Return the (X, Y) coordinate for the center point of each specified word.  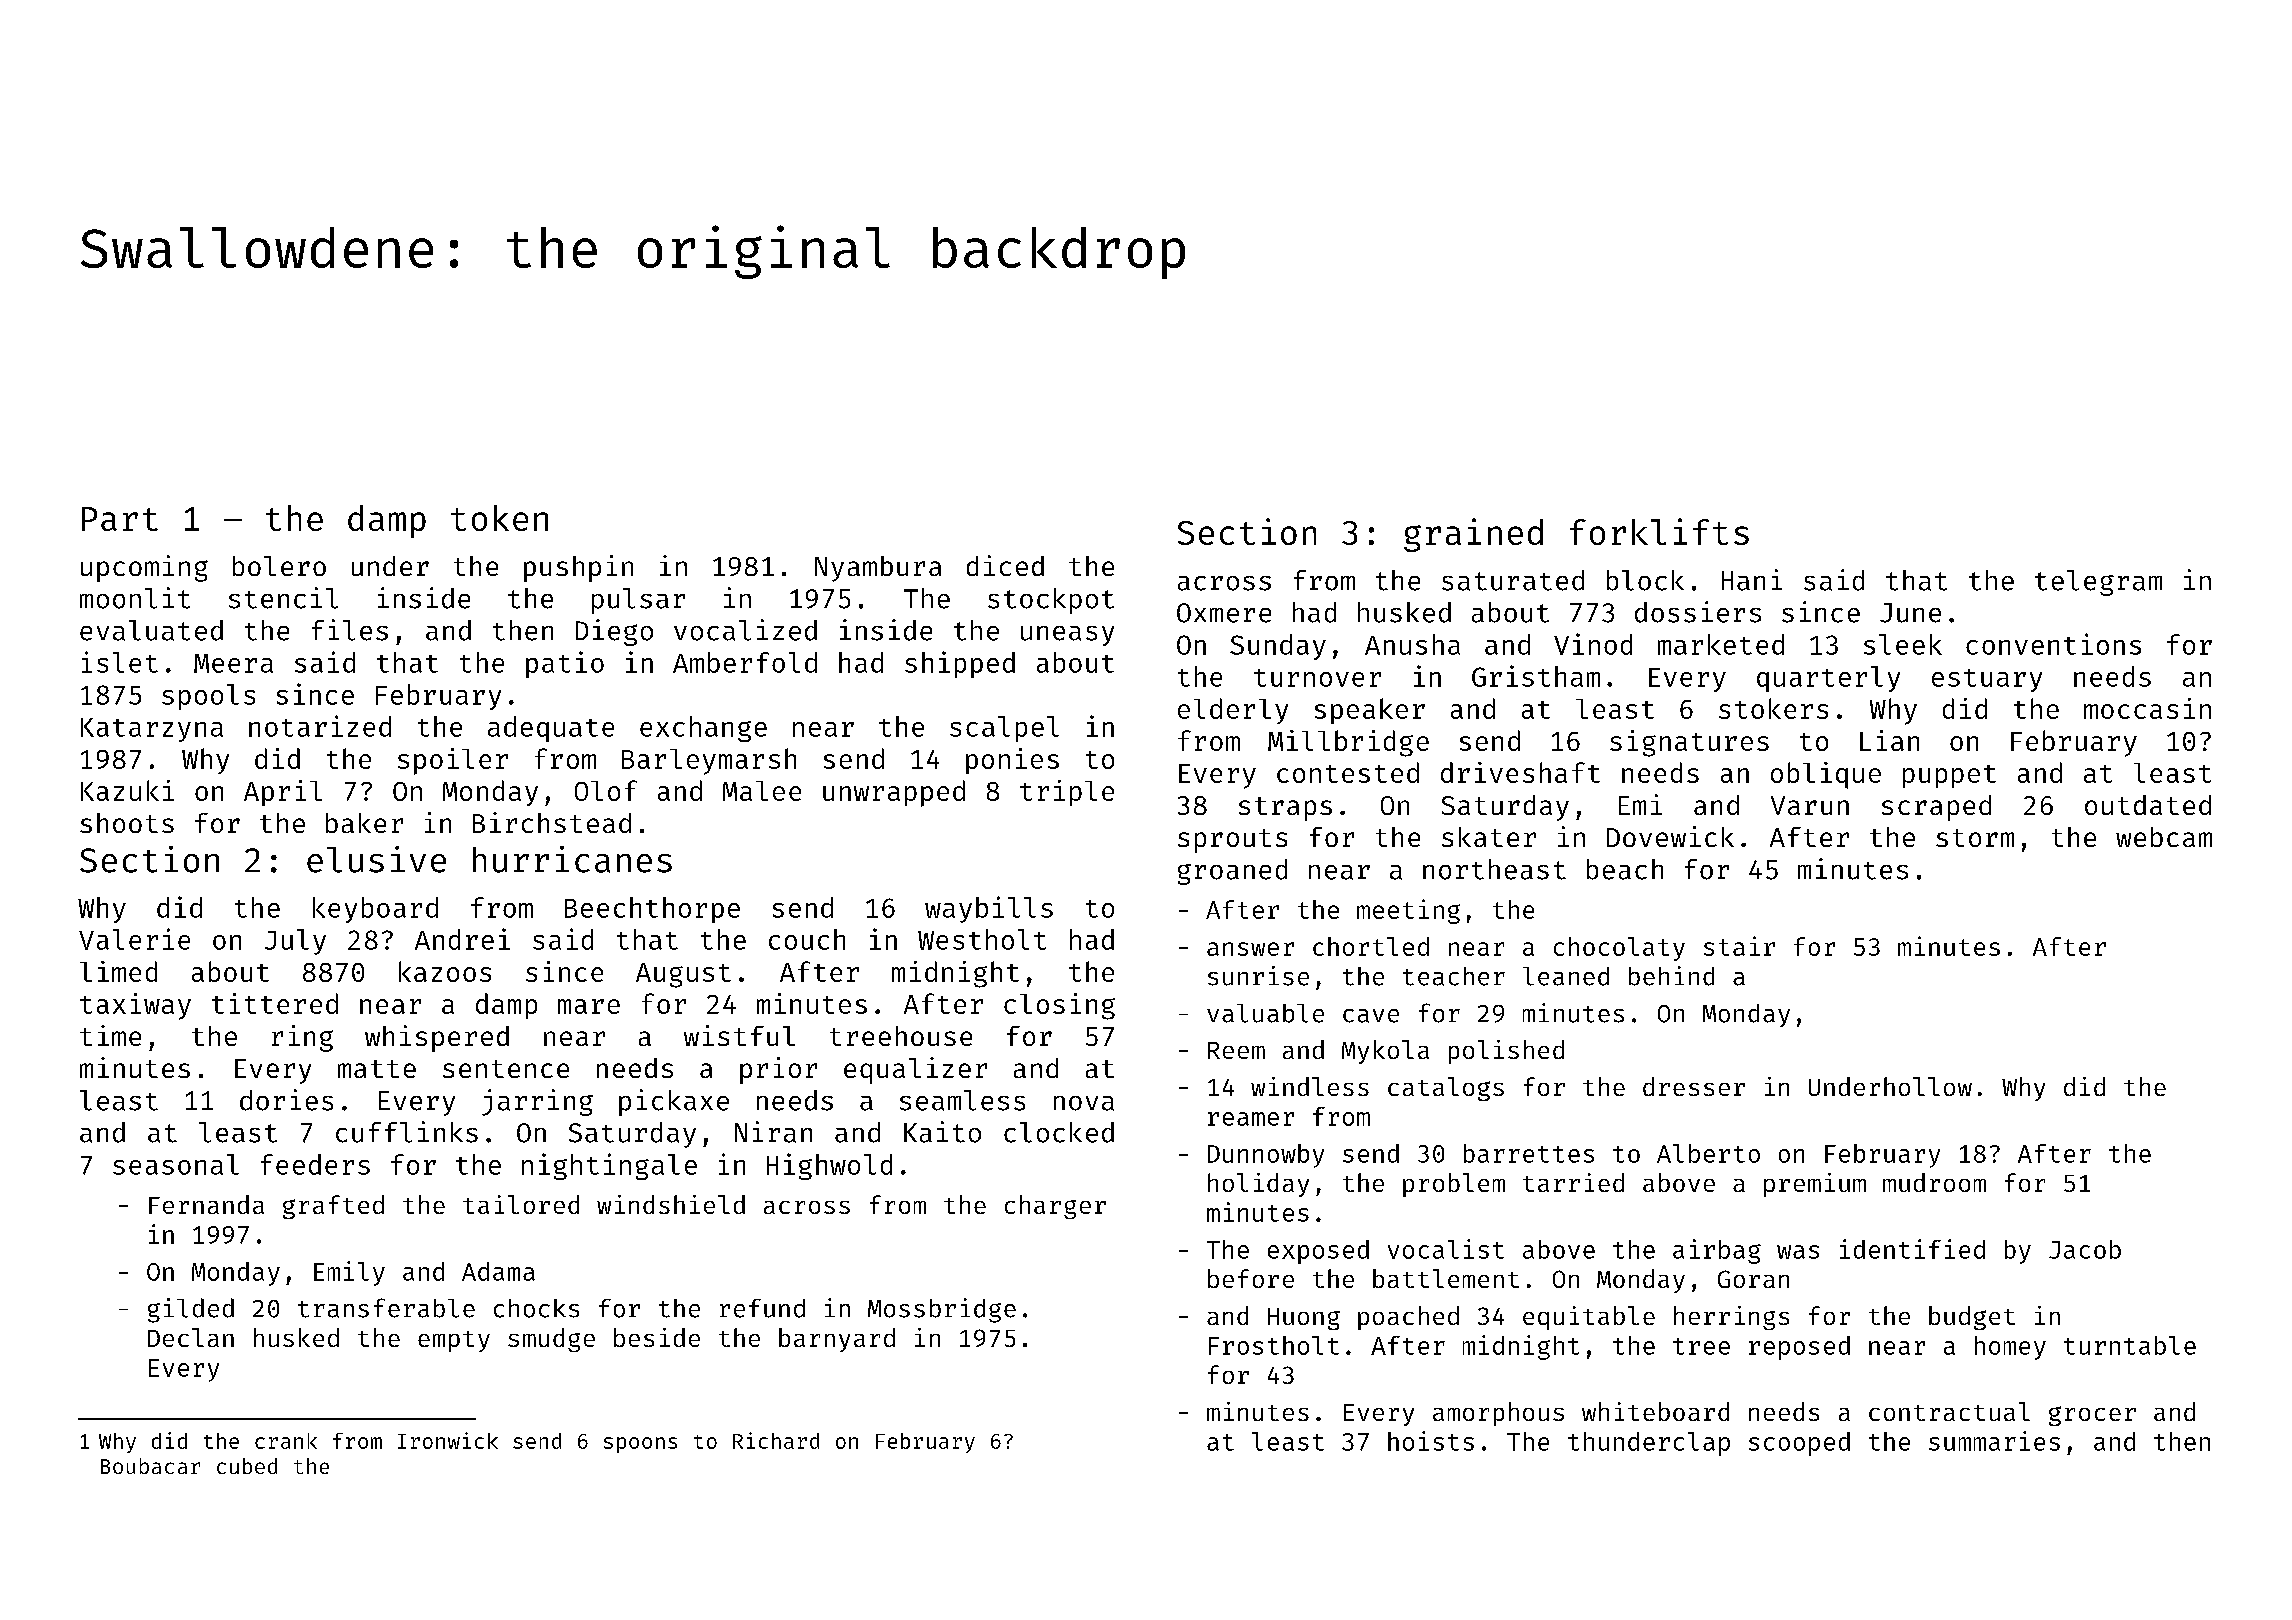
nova (1084, 1103)
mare (589, 1006)
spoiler (453, 761)
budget (1972, 1318)
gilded (191, 1310)
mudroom (1934, 1182)
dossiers (1698, 612)
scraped (1936, 808)
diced (1005, 565)
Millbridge (1348, 743)
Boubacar (150, 1466)
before (1251, 1278)
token (499, 518)
